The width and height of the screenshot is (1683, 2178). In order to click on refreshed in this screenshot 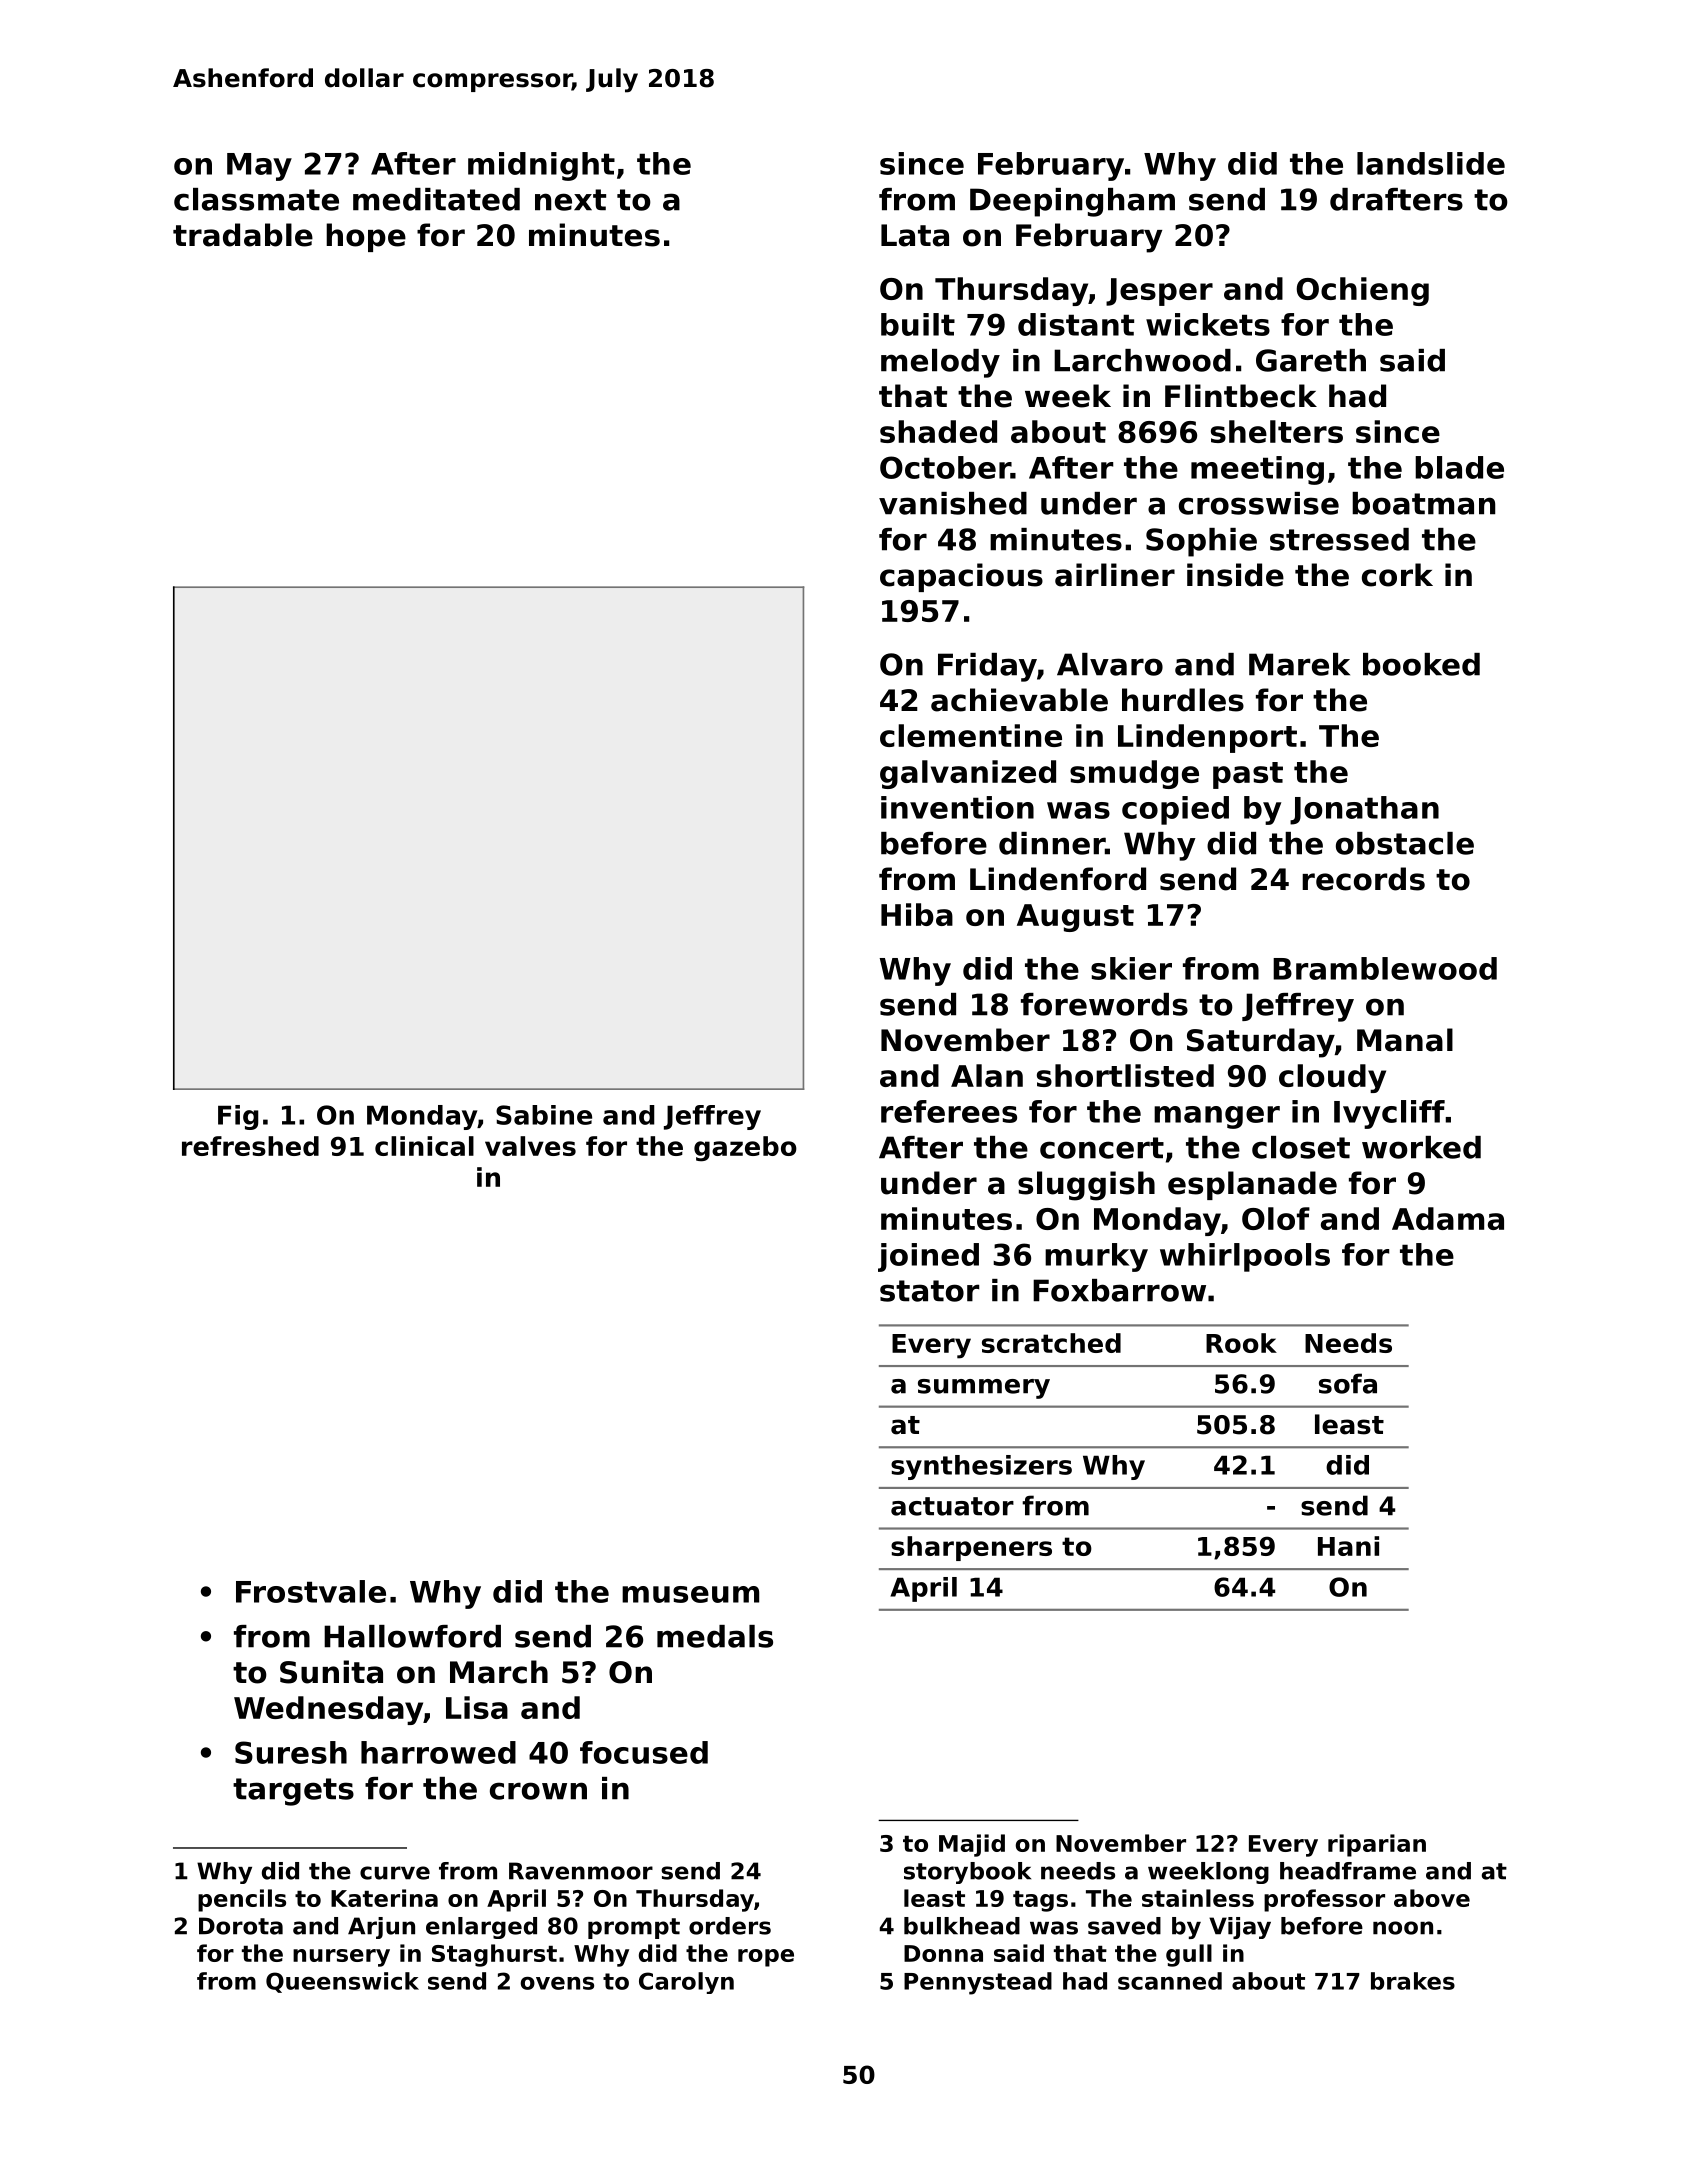, I will do `click(250, 1146)`.
